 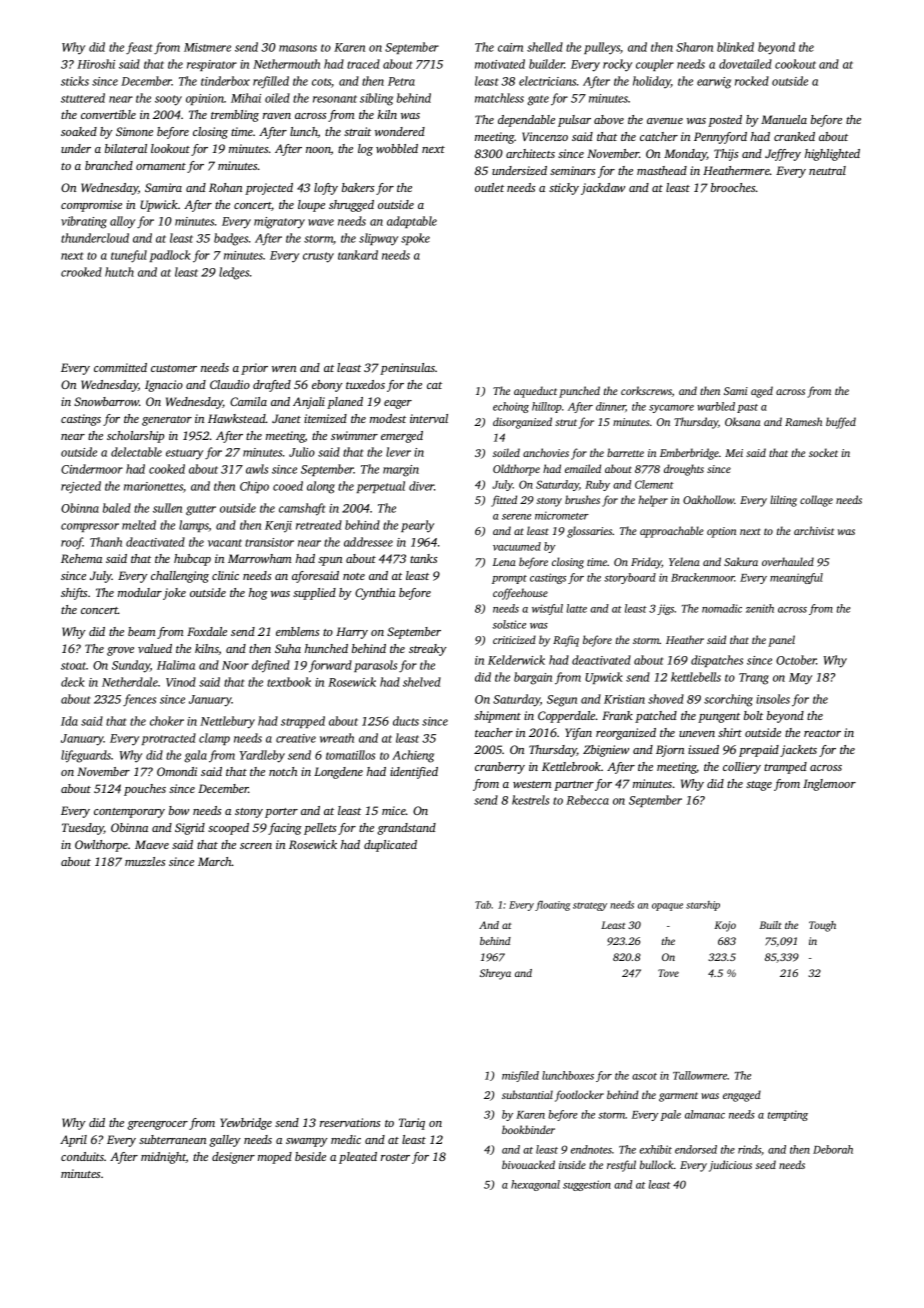 What do you see at coordinates (101, 846) in the screenshot?
I see `Owlthorpe` at bounding box center [101, 846].
